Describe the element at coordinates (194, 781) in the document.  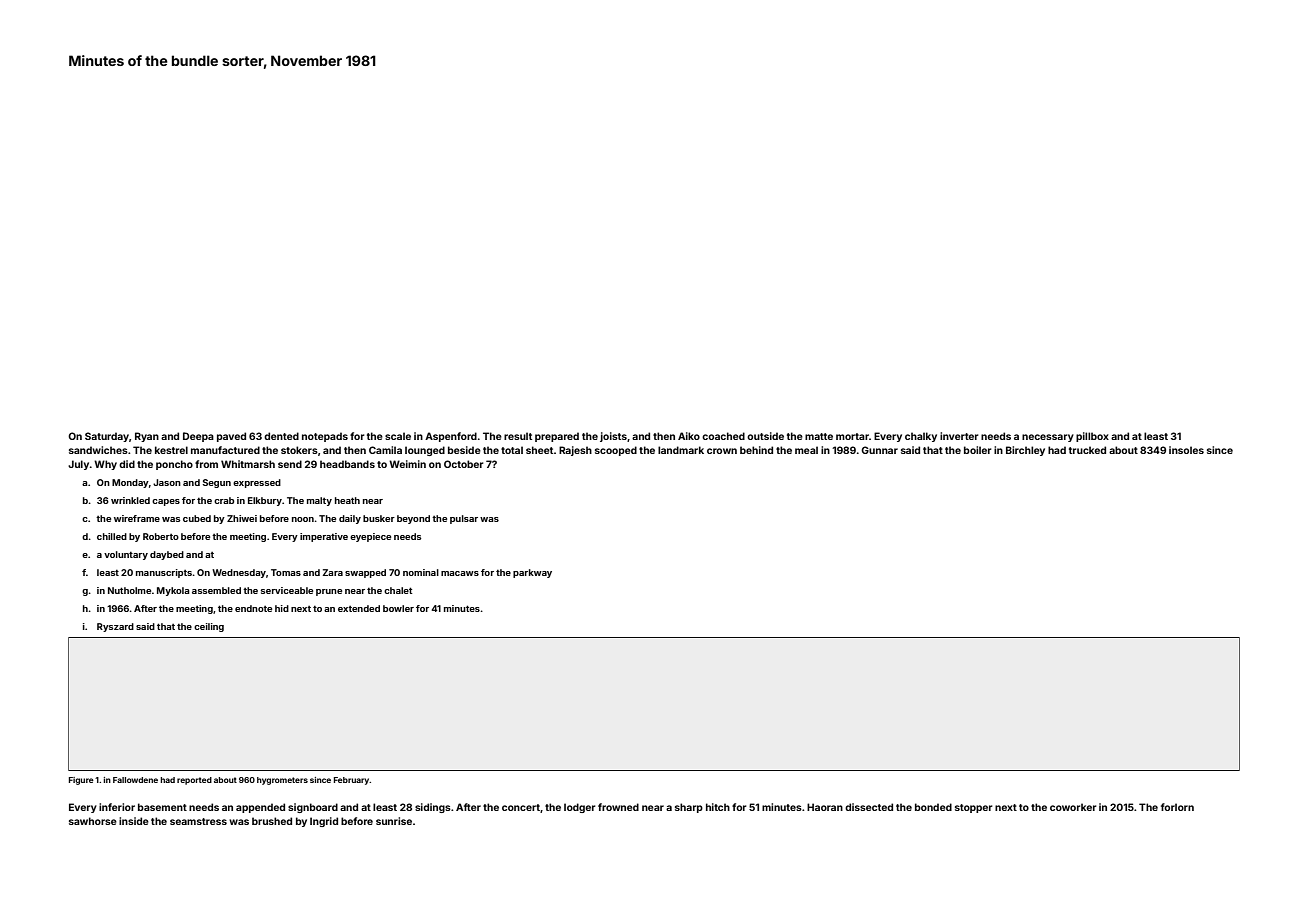
I see `reported` at that location.
